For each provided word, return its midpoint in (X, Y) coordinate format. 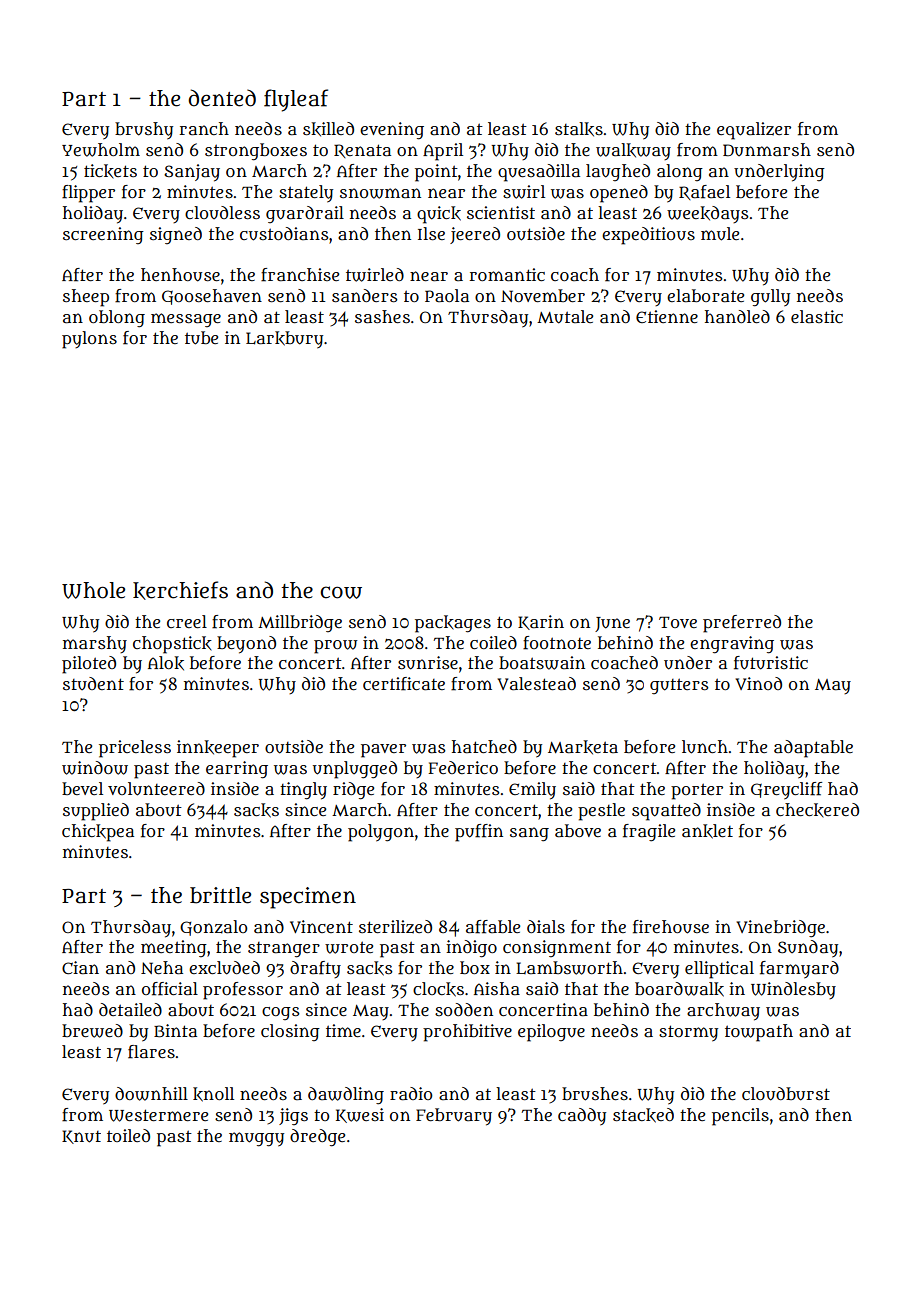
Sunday (808, 949)
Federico (463, 767)
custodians (284, 234)
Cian (80, 968)
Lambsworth (569, 968)
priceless (135, 749)
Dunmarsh (767, 150)
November (543, 295)
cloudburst (786, 1094)
